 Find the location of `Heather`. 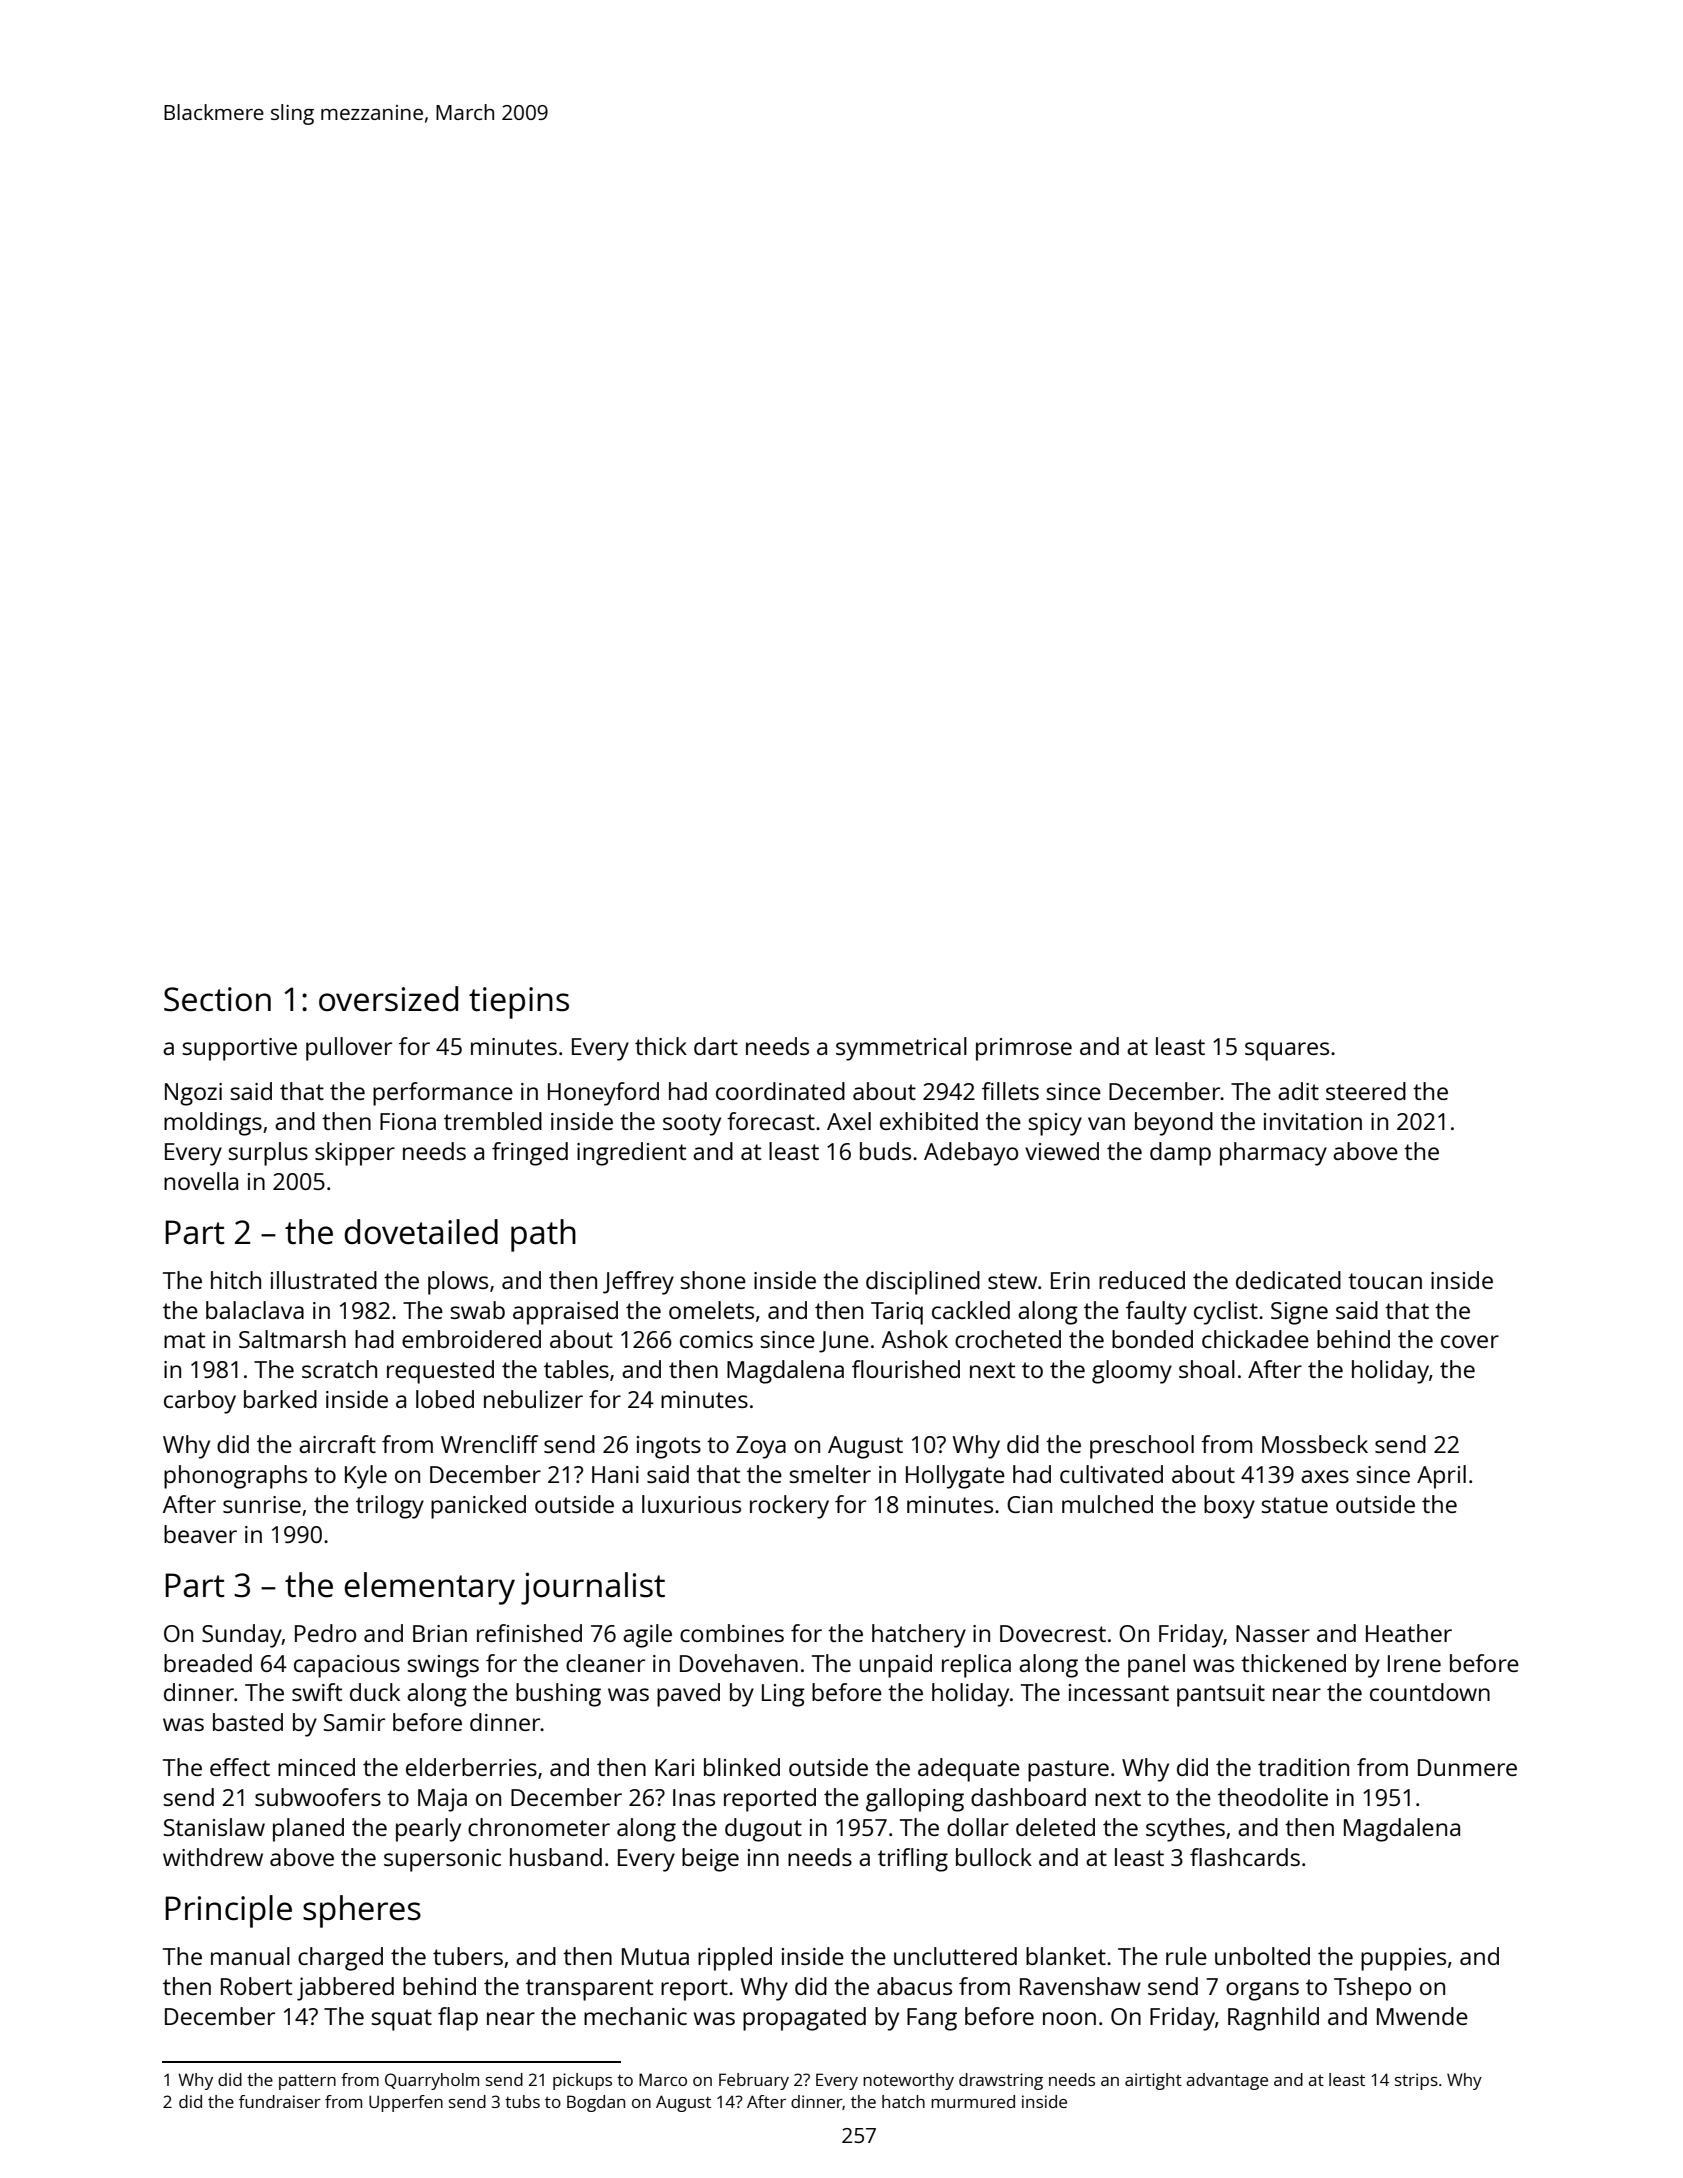

Heather is located at coordinates (1409, 1633).
